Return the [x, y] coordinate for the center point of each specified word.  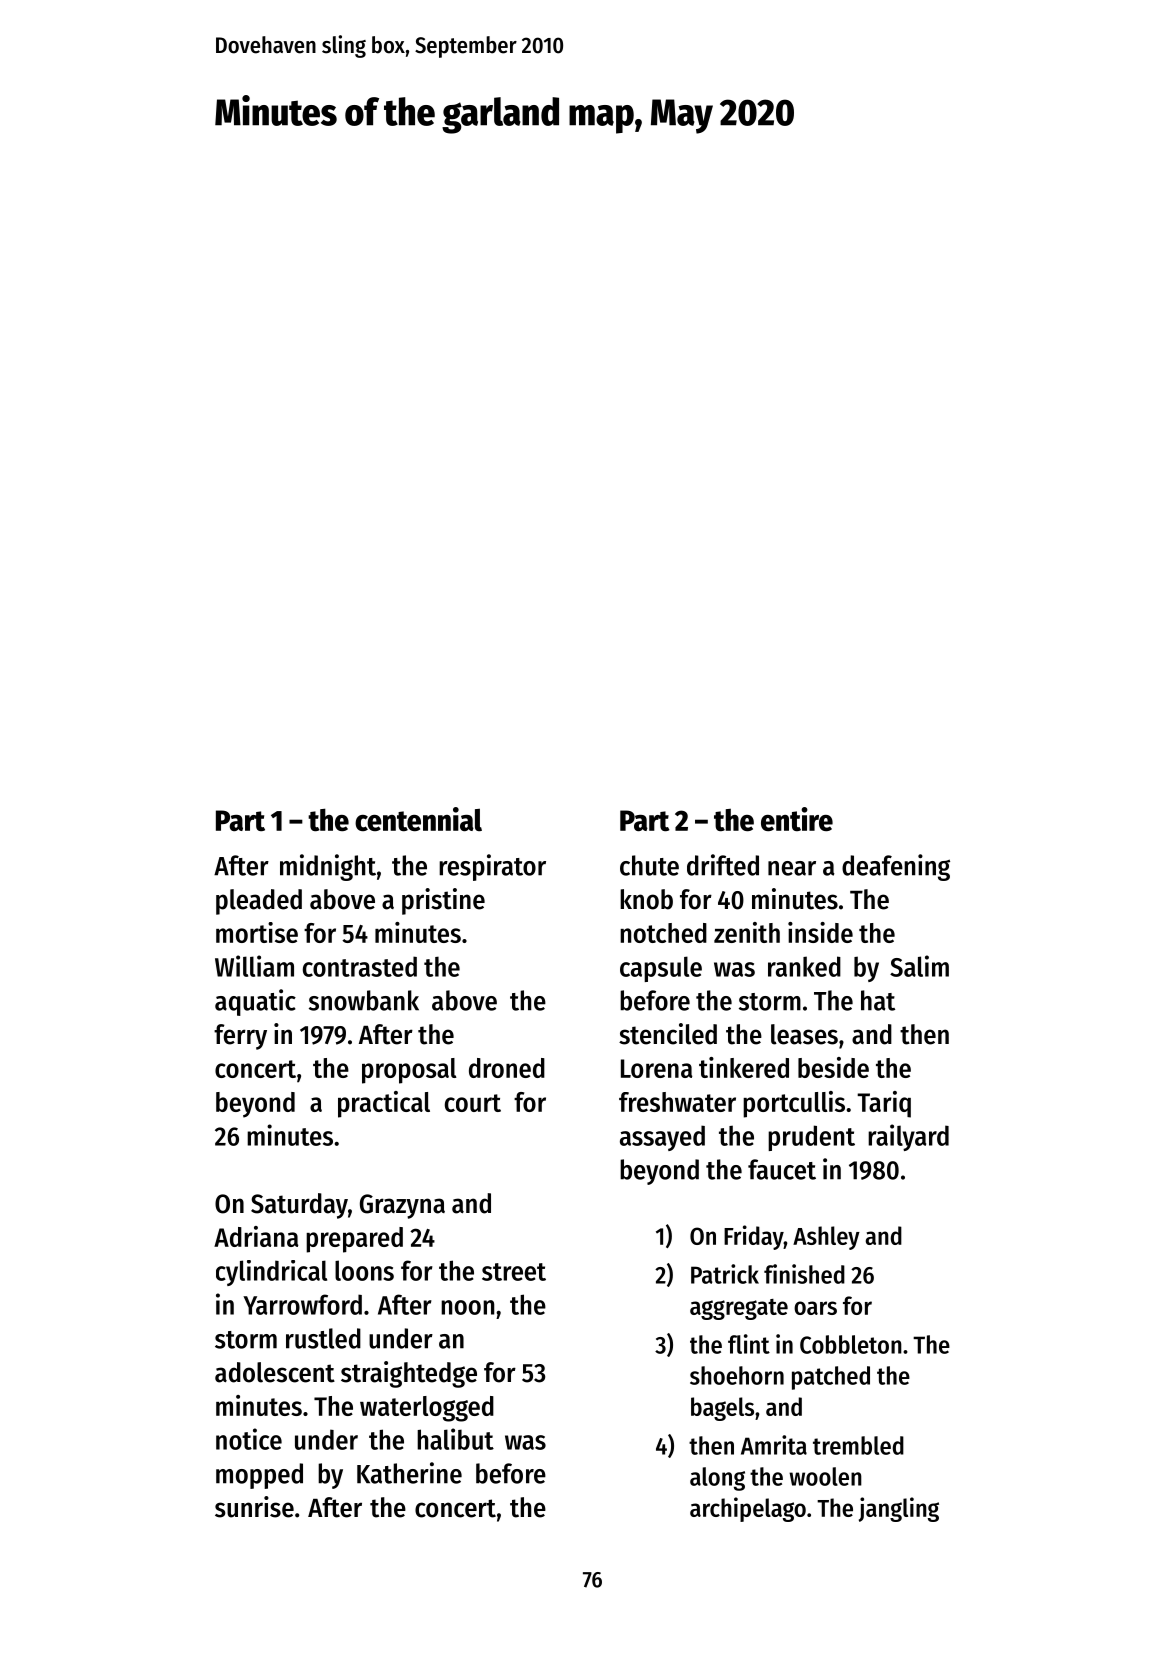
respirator [492, 867]
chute [649, 865]
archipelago [748, 1509]
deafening [896, 867]
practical [384, 1104]
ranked [804, 966]
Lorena [656, 1068]
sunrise [254, 1507]
